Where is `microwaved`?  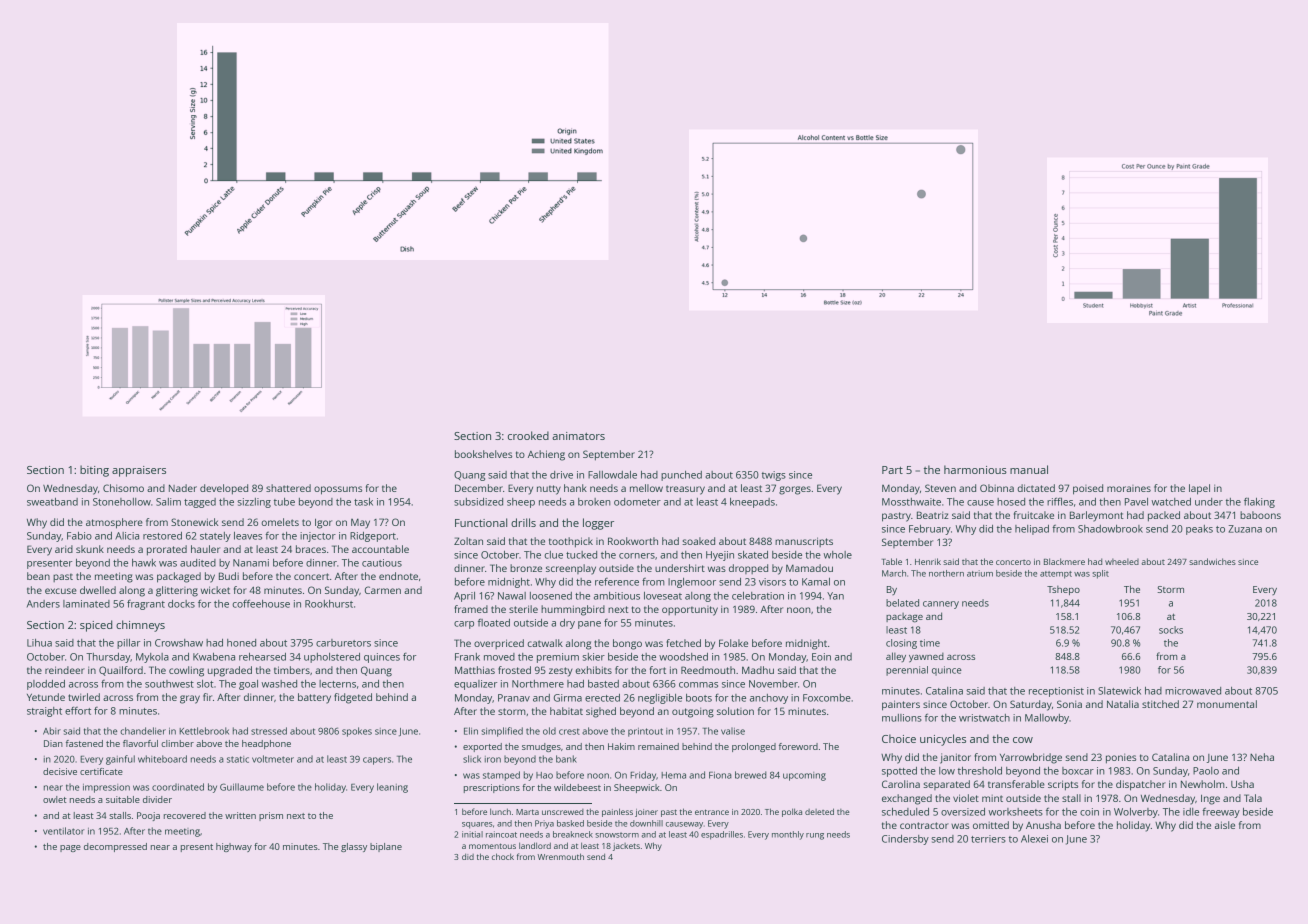
microwaved is located at coordinates (1193, 691).
